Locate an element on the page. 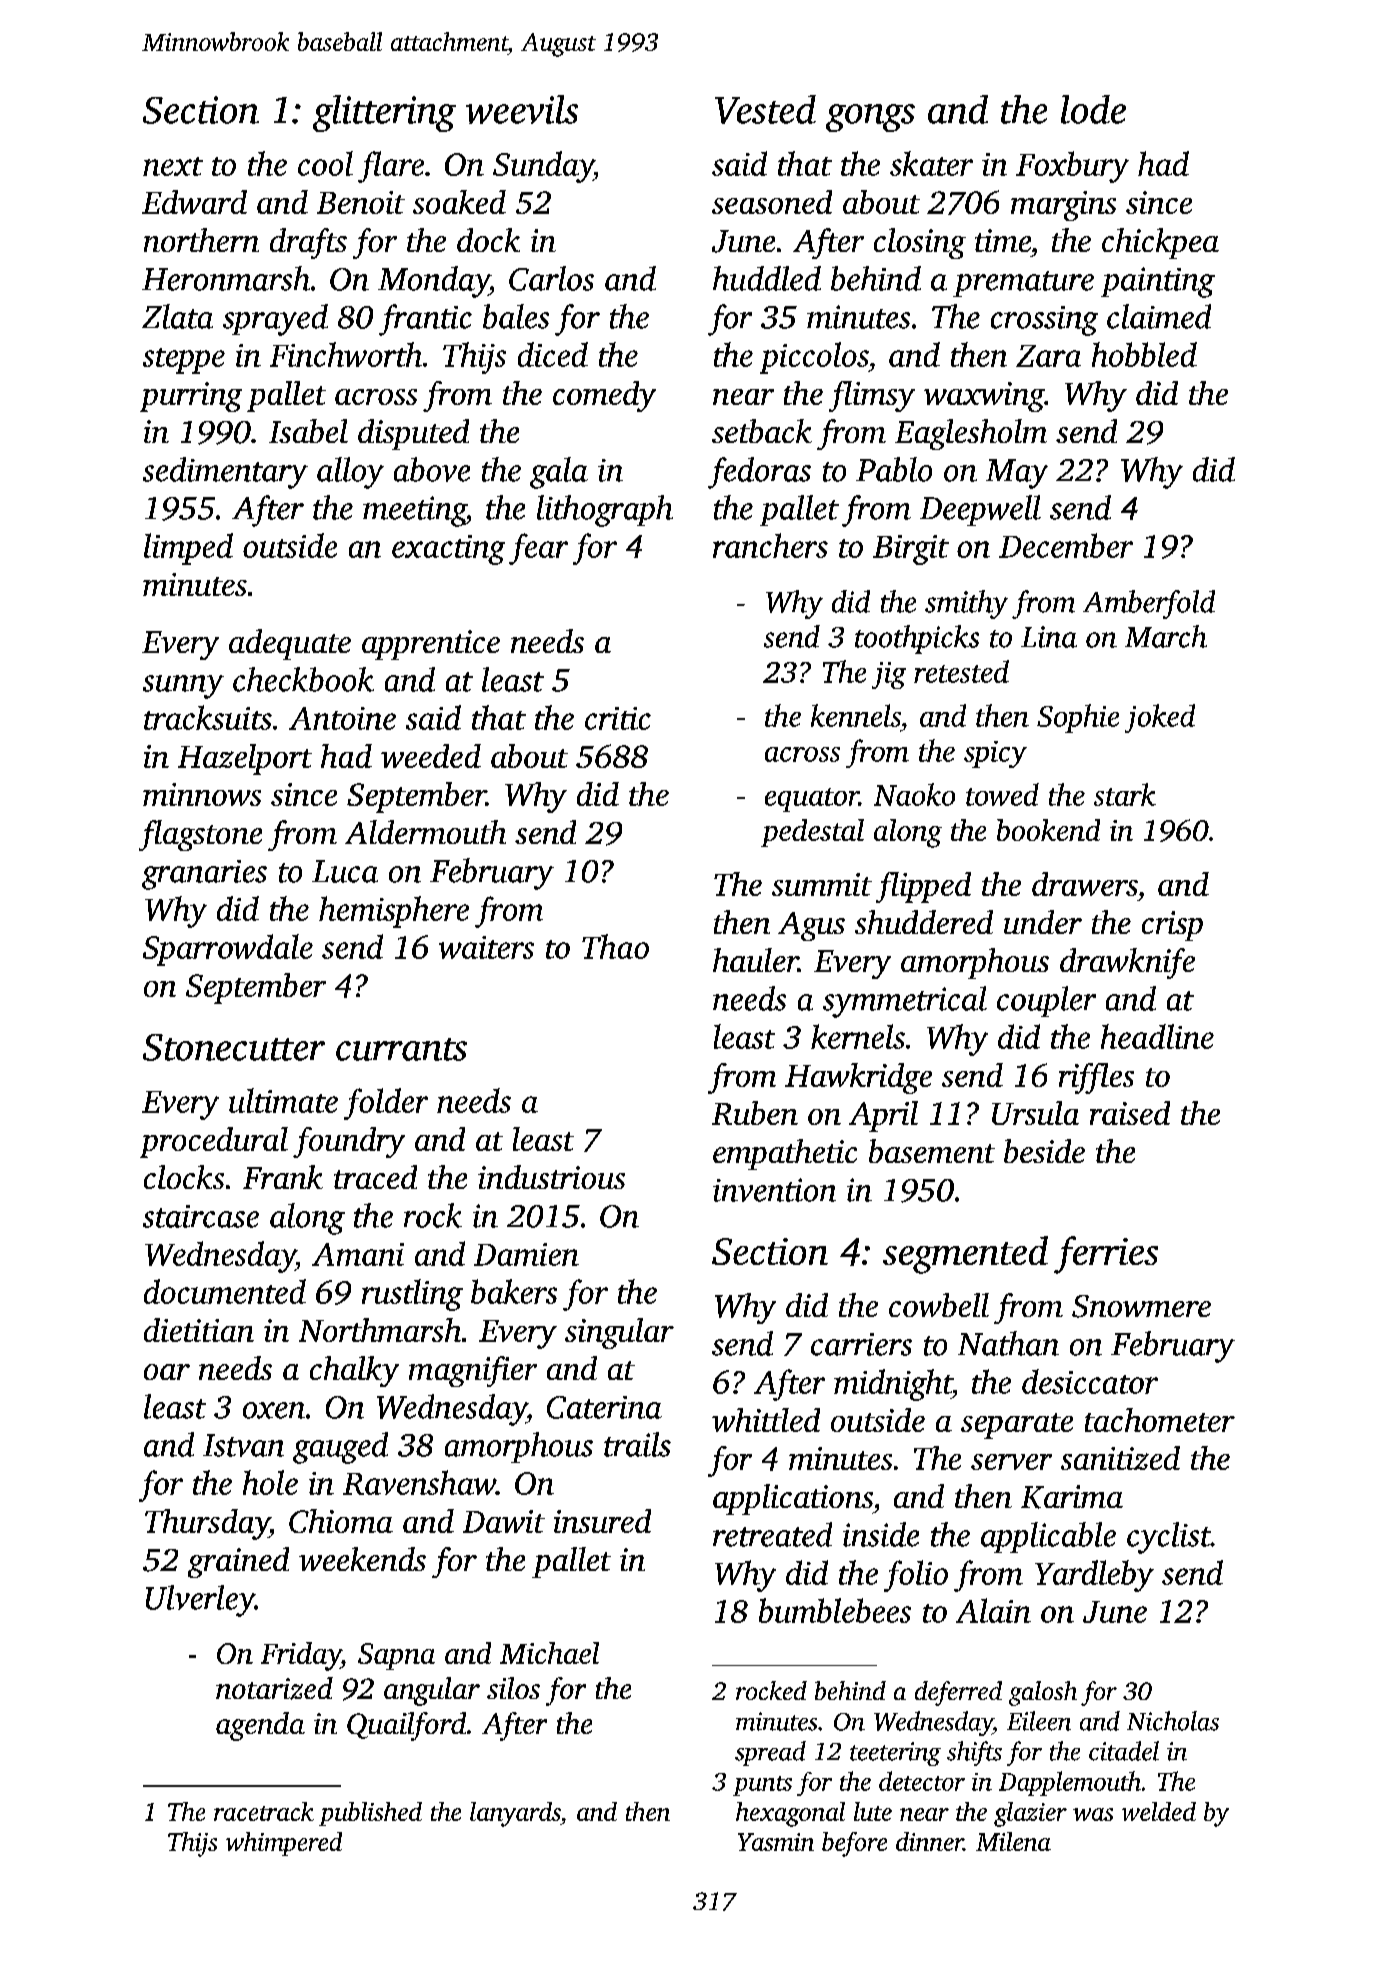  bookend is located at coordinates (1048, 830).
